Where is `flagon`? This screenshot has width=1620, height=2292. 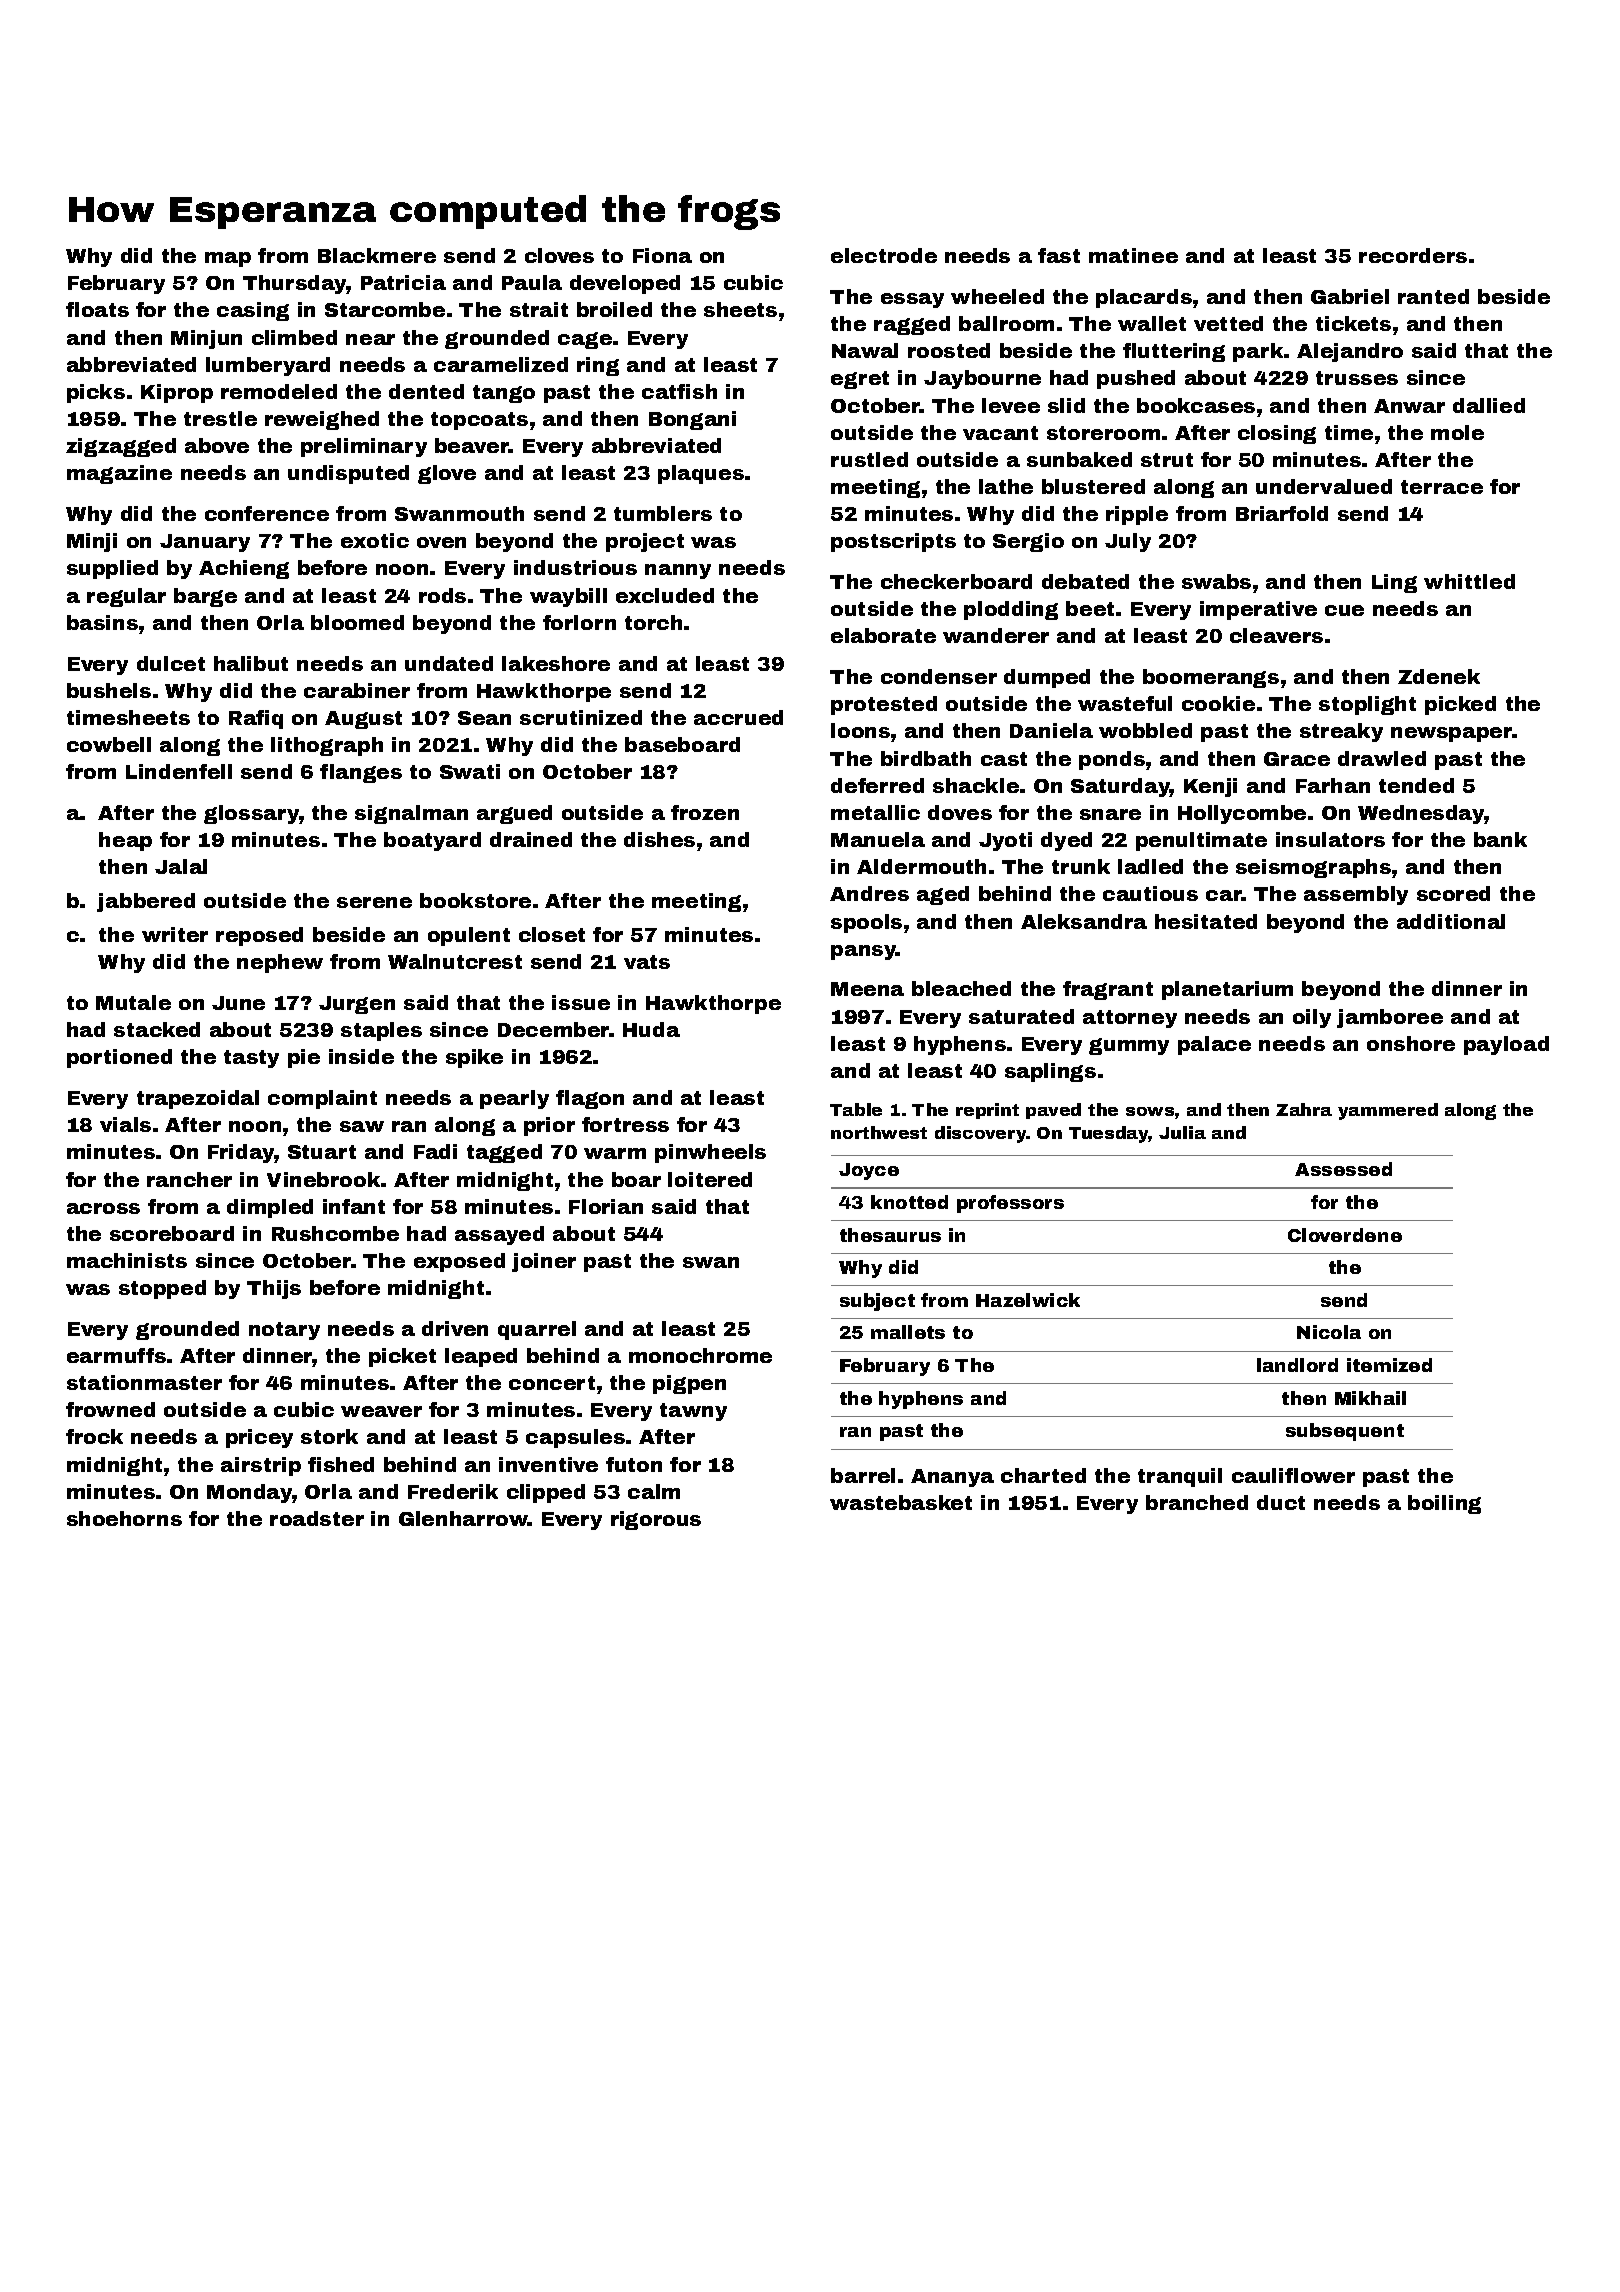 flagon is located at coordinates (590, 1099).
